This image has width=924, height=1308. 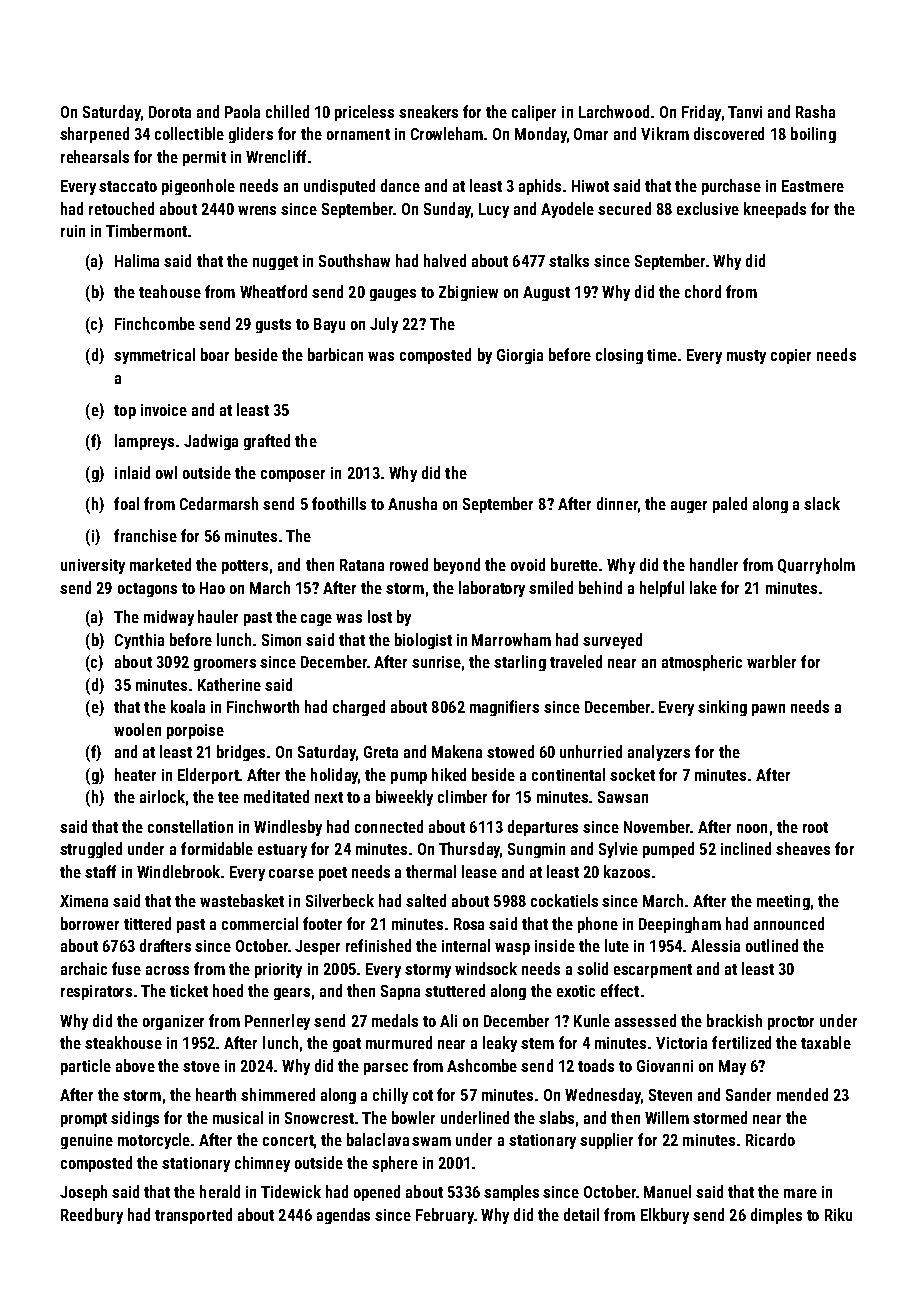 What do you see at coordinates (520, 356) in the image?
I see `Giorgia` at bounding box center [520, 356].
